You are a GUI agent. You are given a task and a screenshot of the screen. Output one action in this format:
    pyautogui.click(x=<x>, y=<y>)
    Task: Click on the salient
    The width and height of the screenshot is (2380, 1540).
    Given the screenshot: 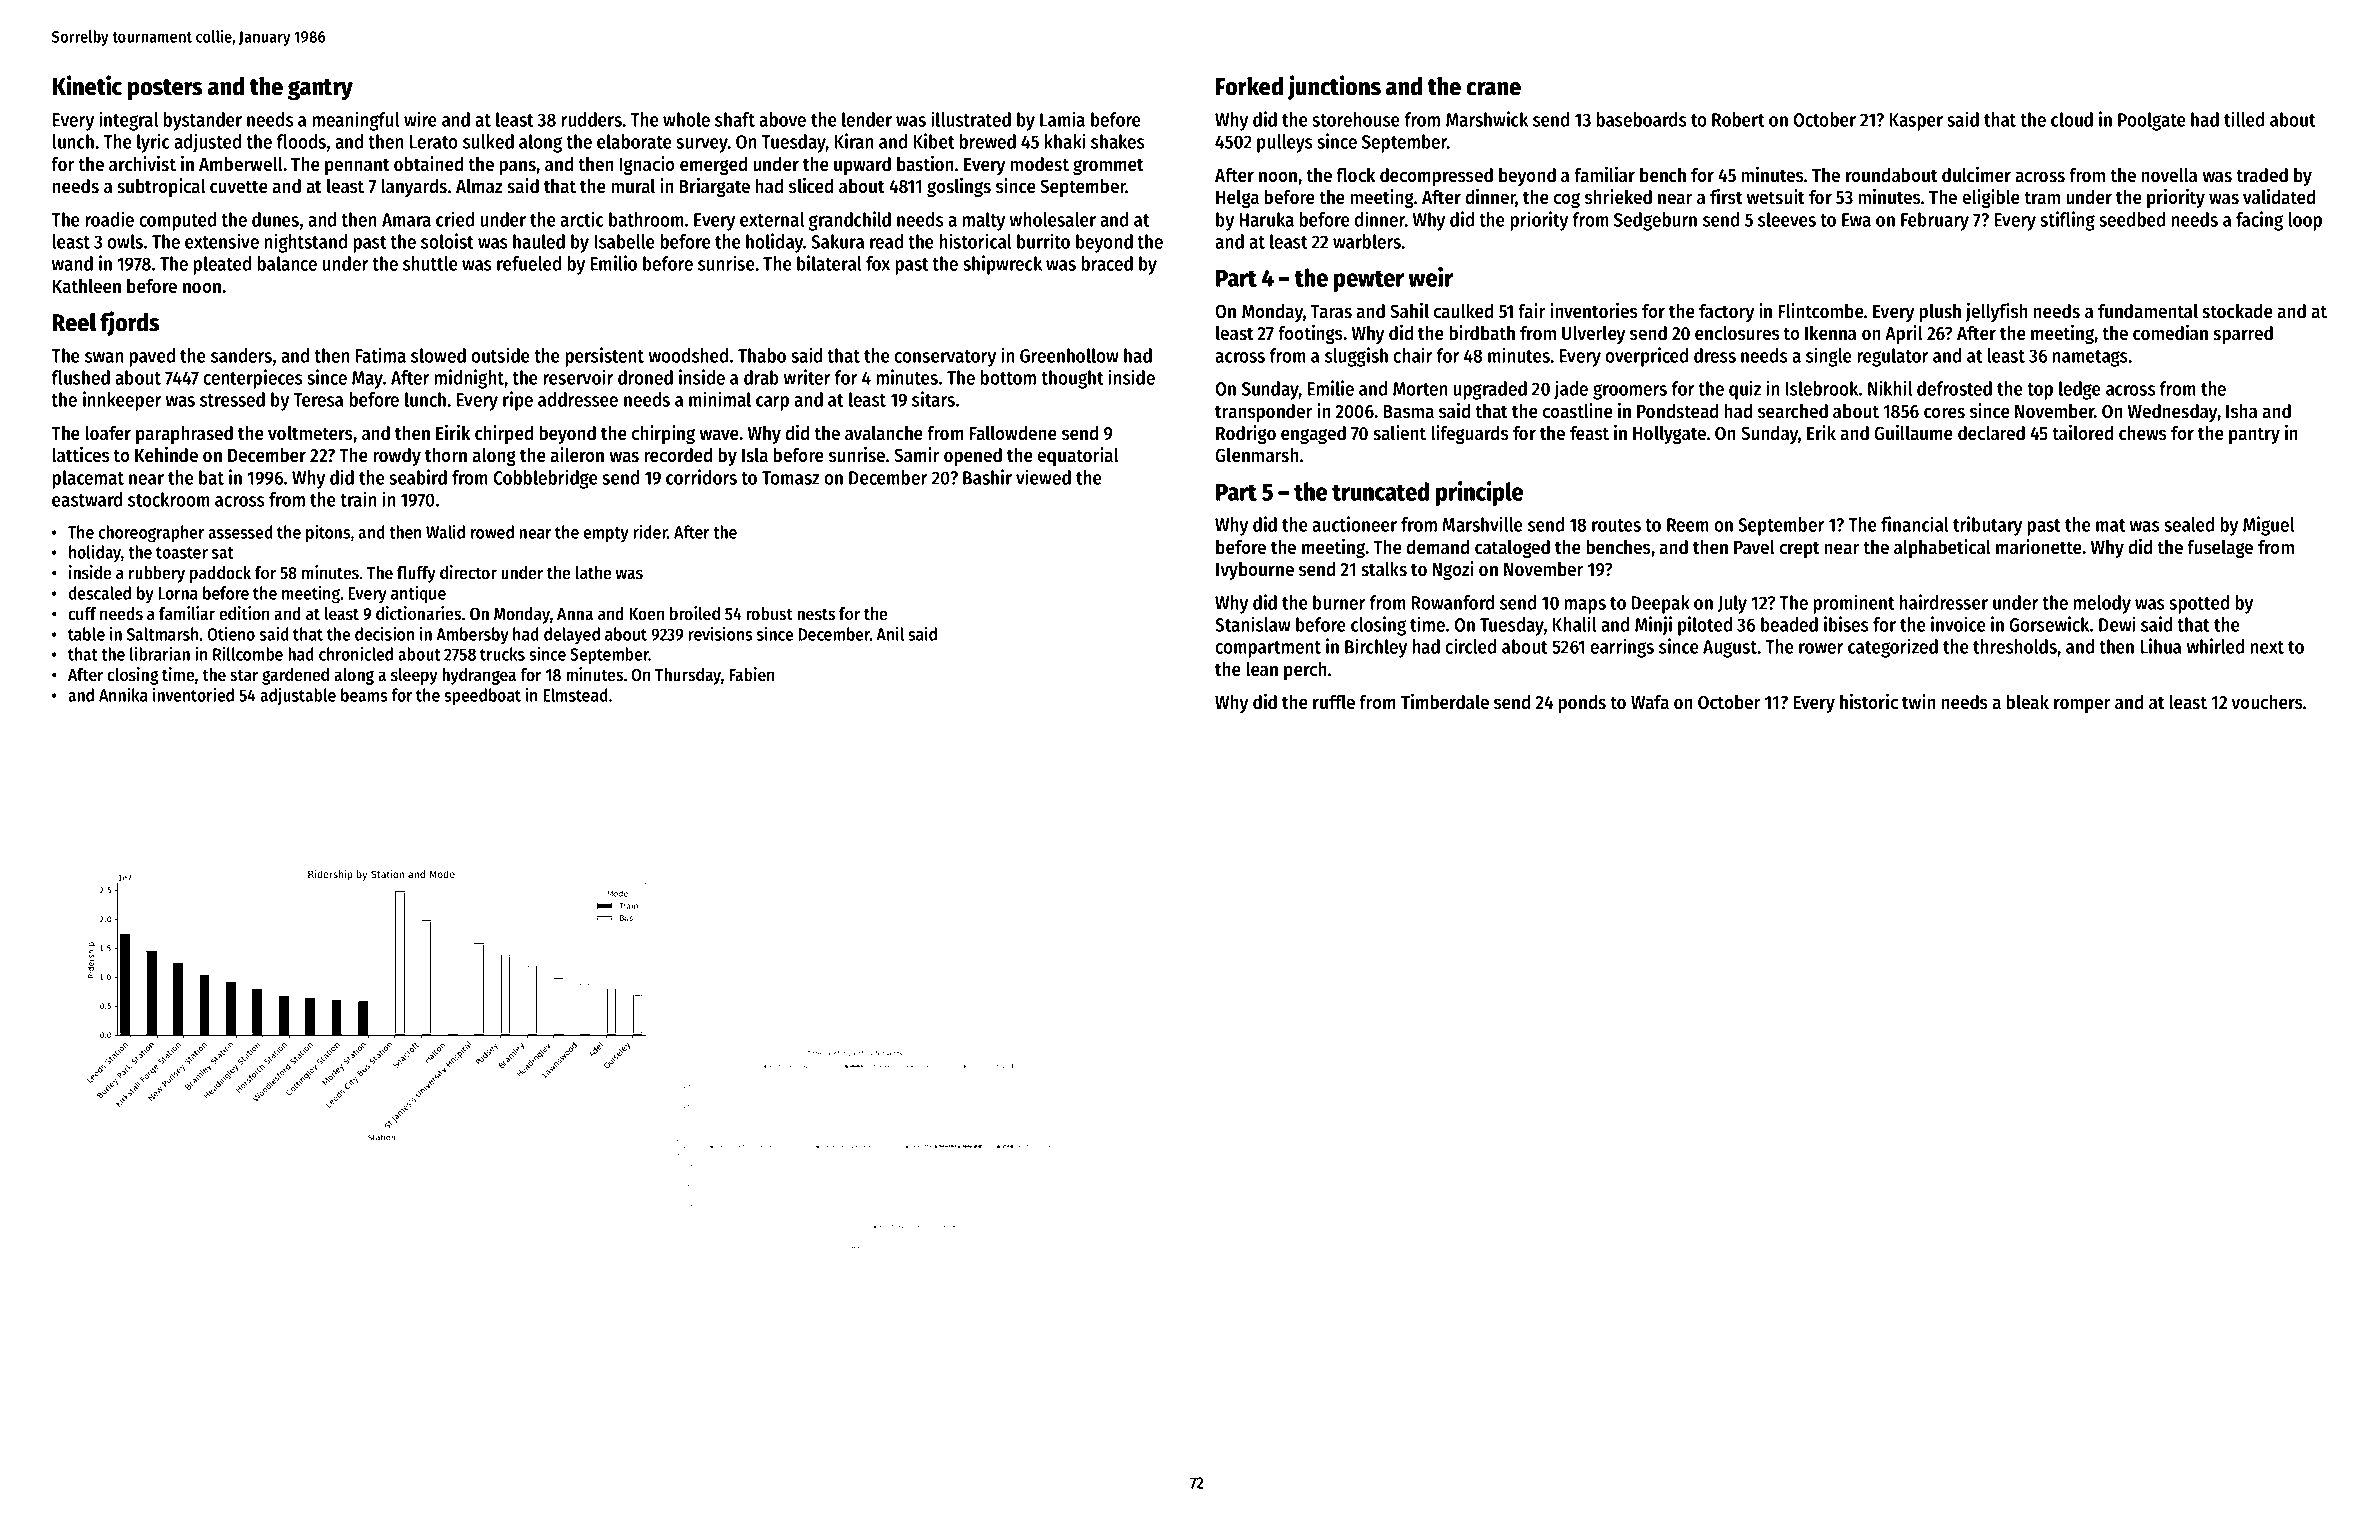 What is the action you would take?
    pyautogui.click(x=1399, y=433)
